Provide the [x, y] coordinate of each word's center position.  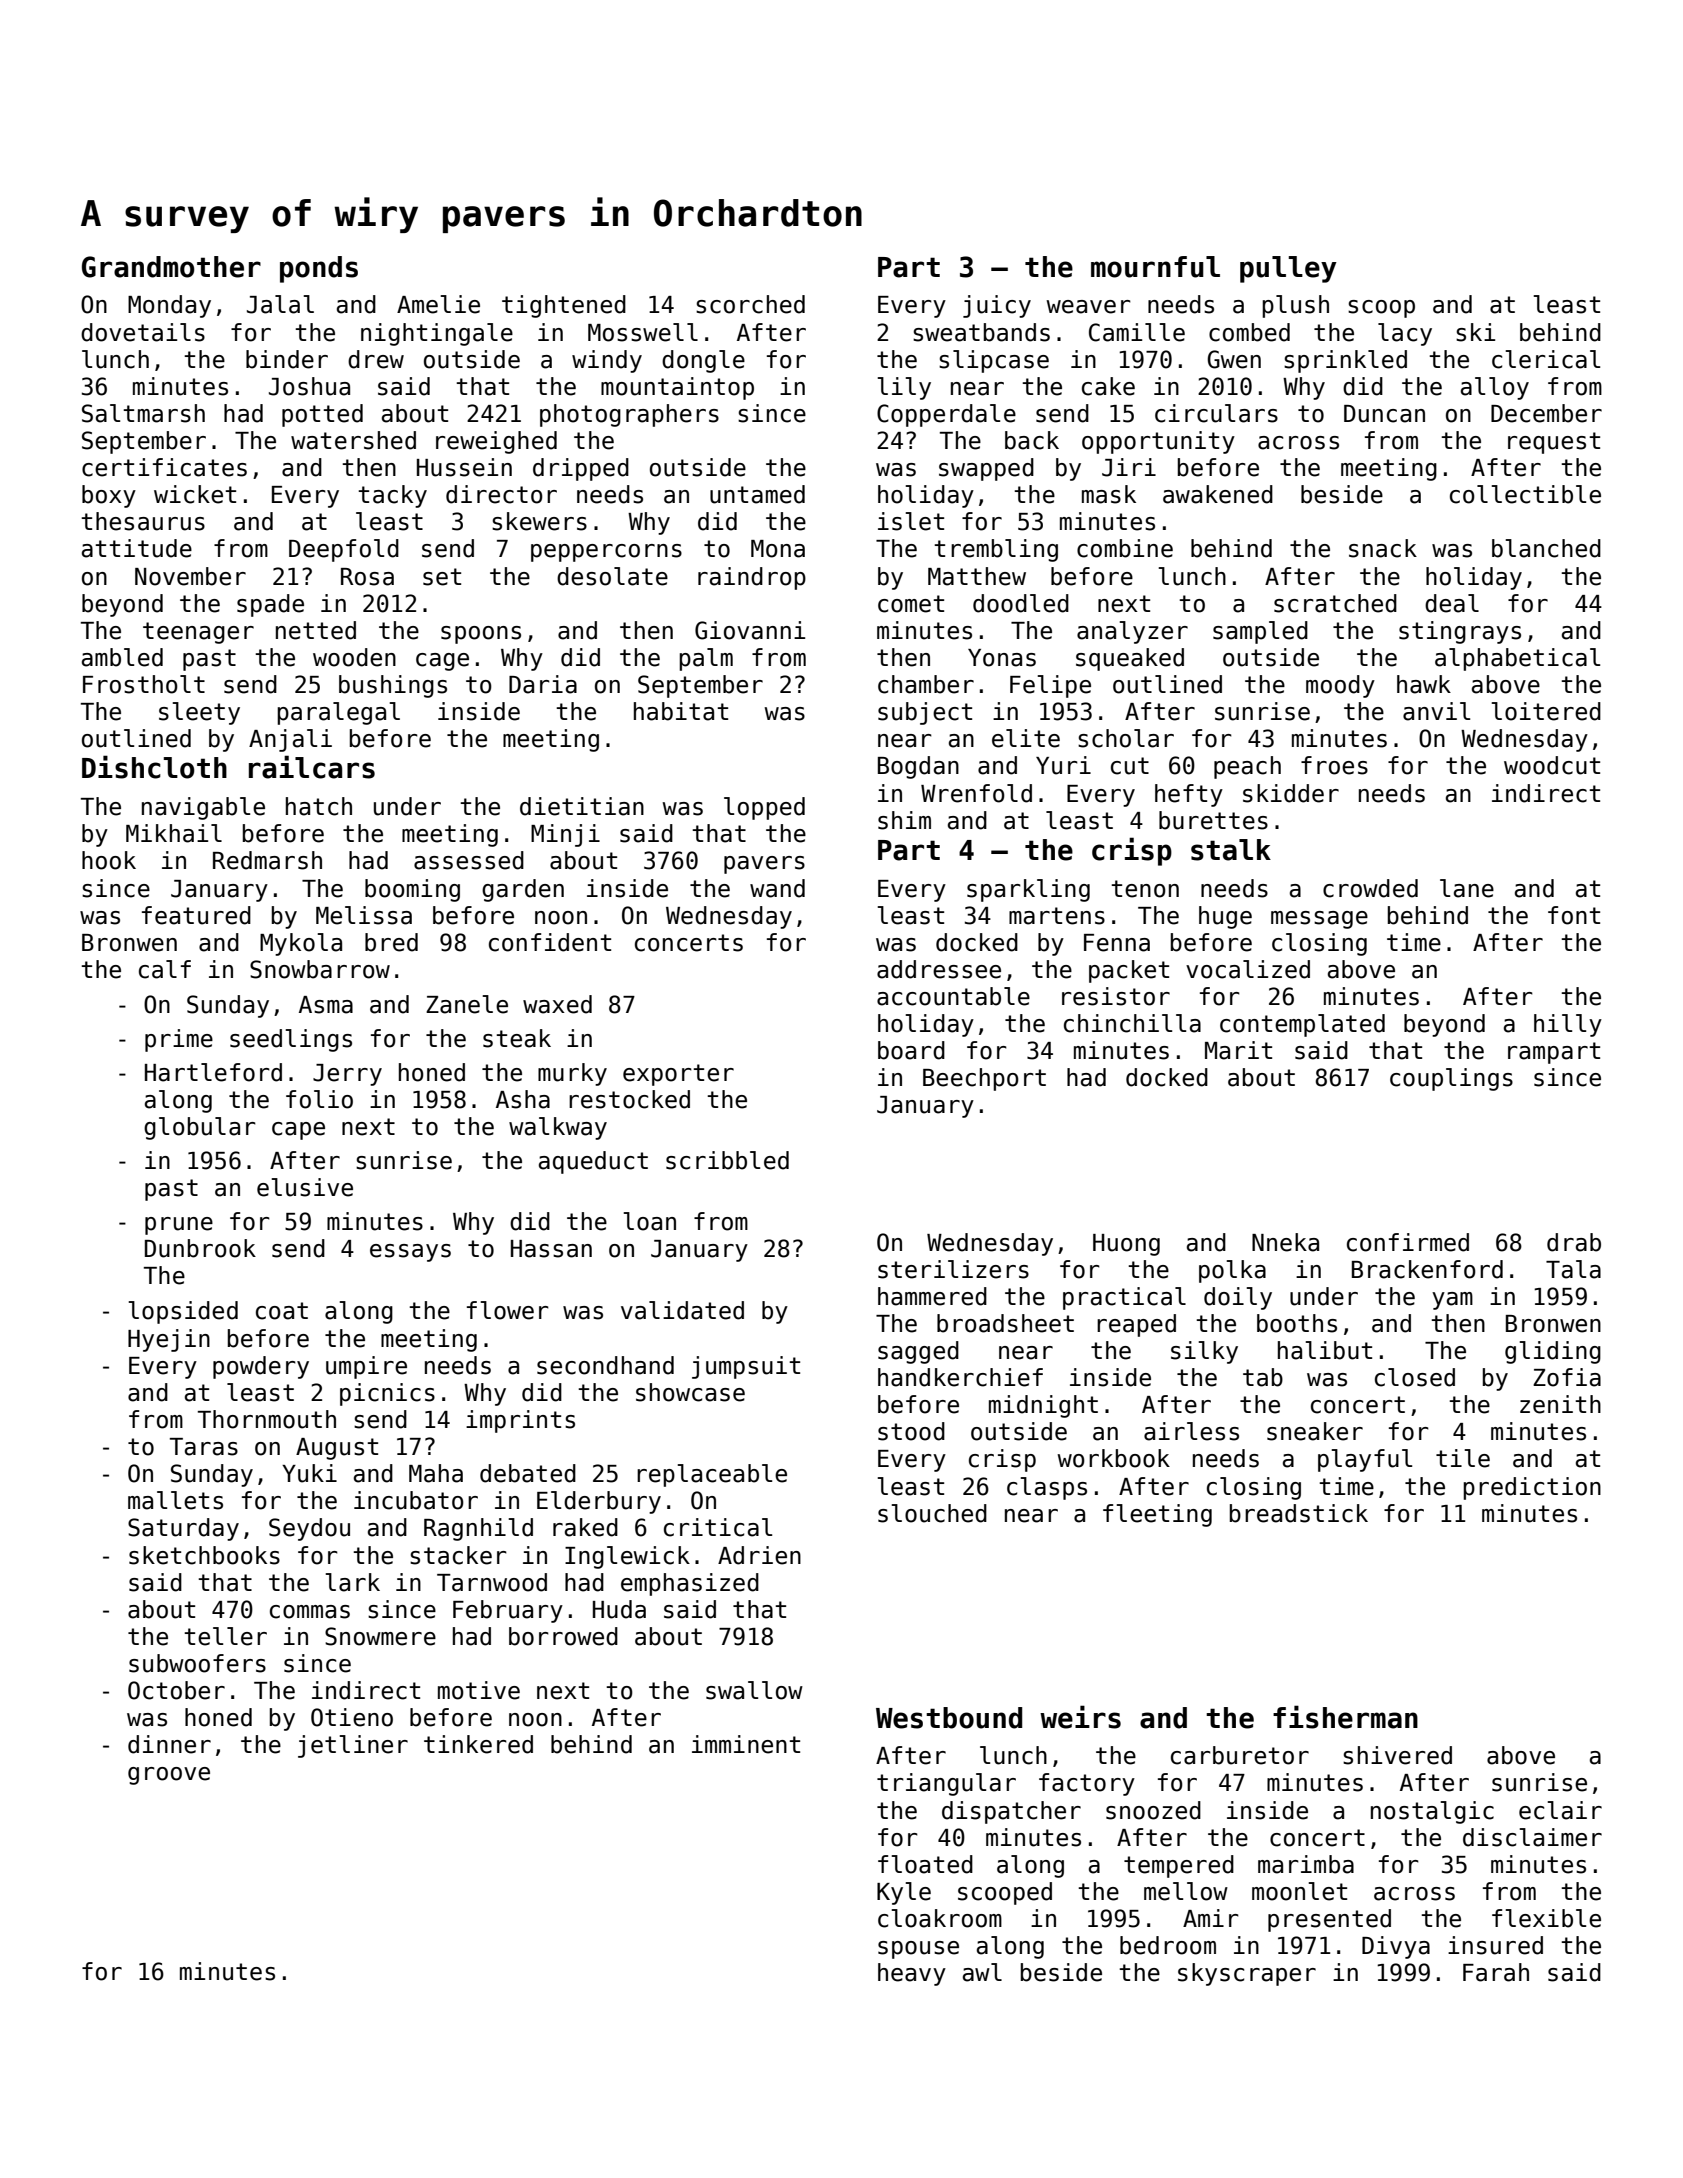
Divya [1396, 1947]
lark [353, 1582]
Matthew [977, 576]
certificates [164, 467]
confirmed [1408, 1242]
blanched [1546, 548]
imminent [746, 1744]
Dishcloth [154, 767]
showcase [690, 1392]
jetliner [353, 1746]
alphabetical [1517, 659]
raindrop [752, 578]
